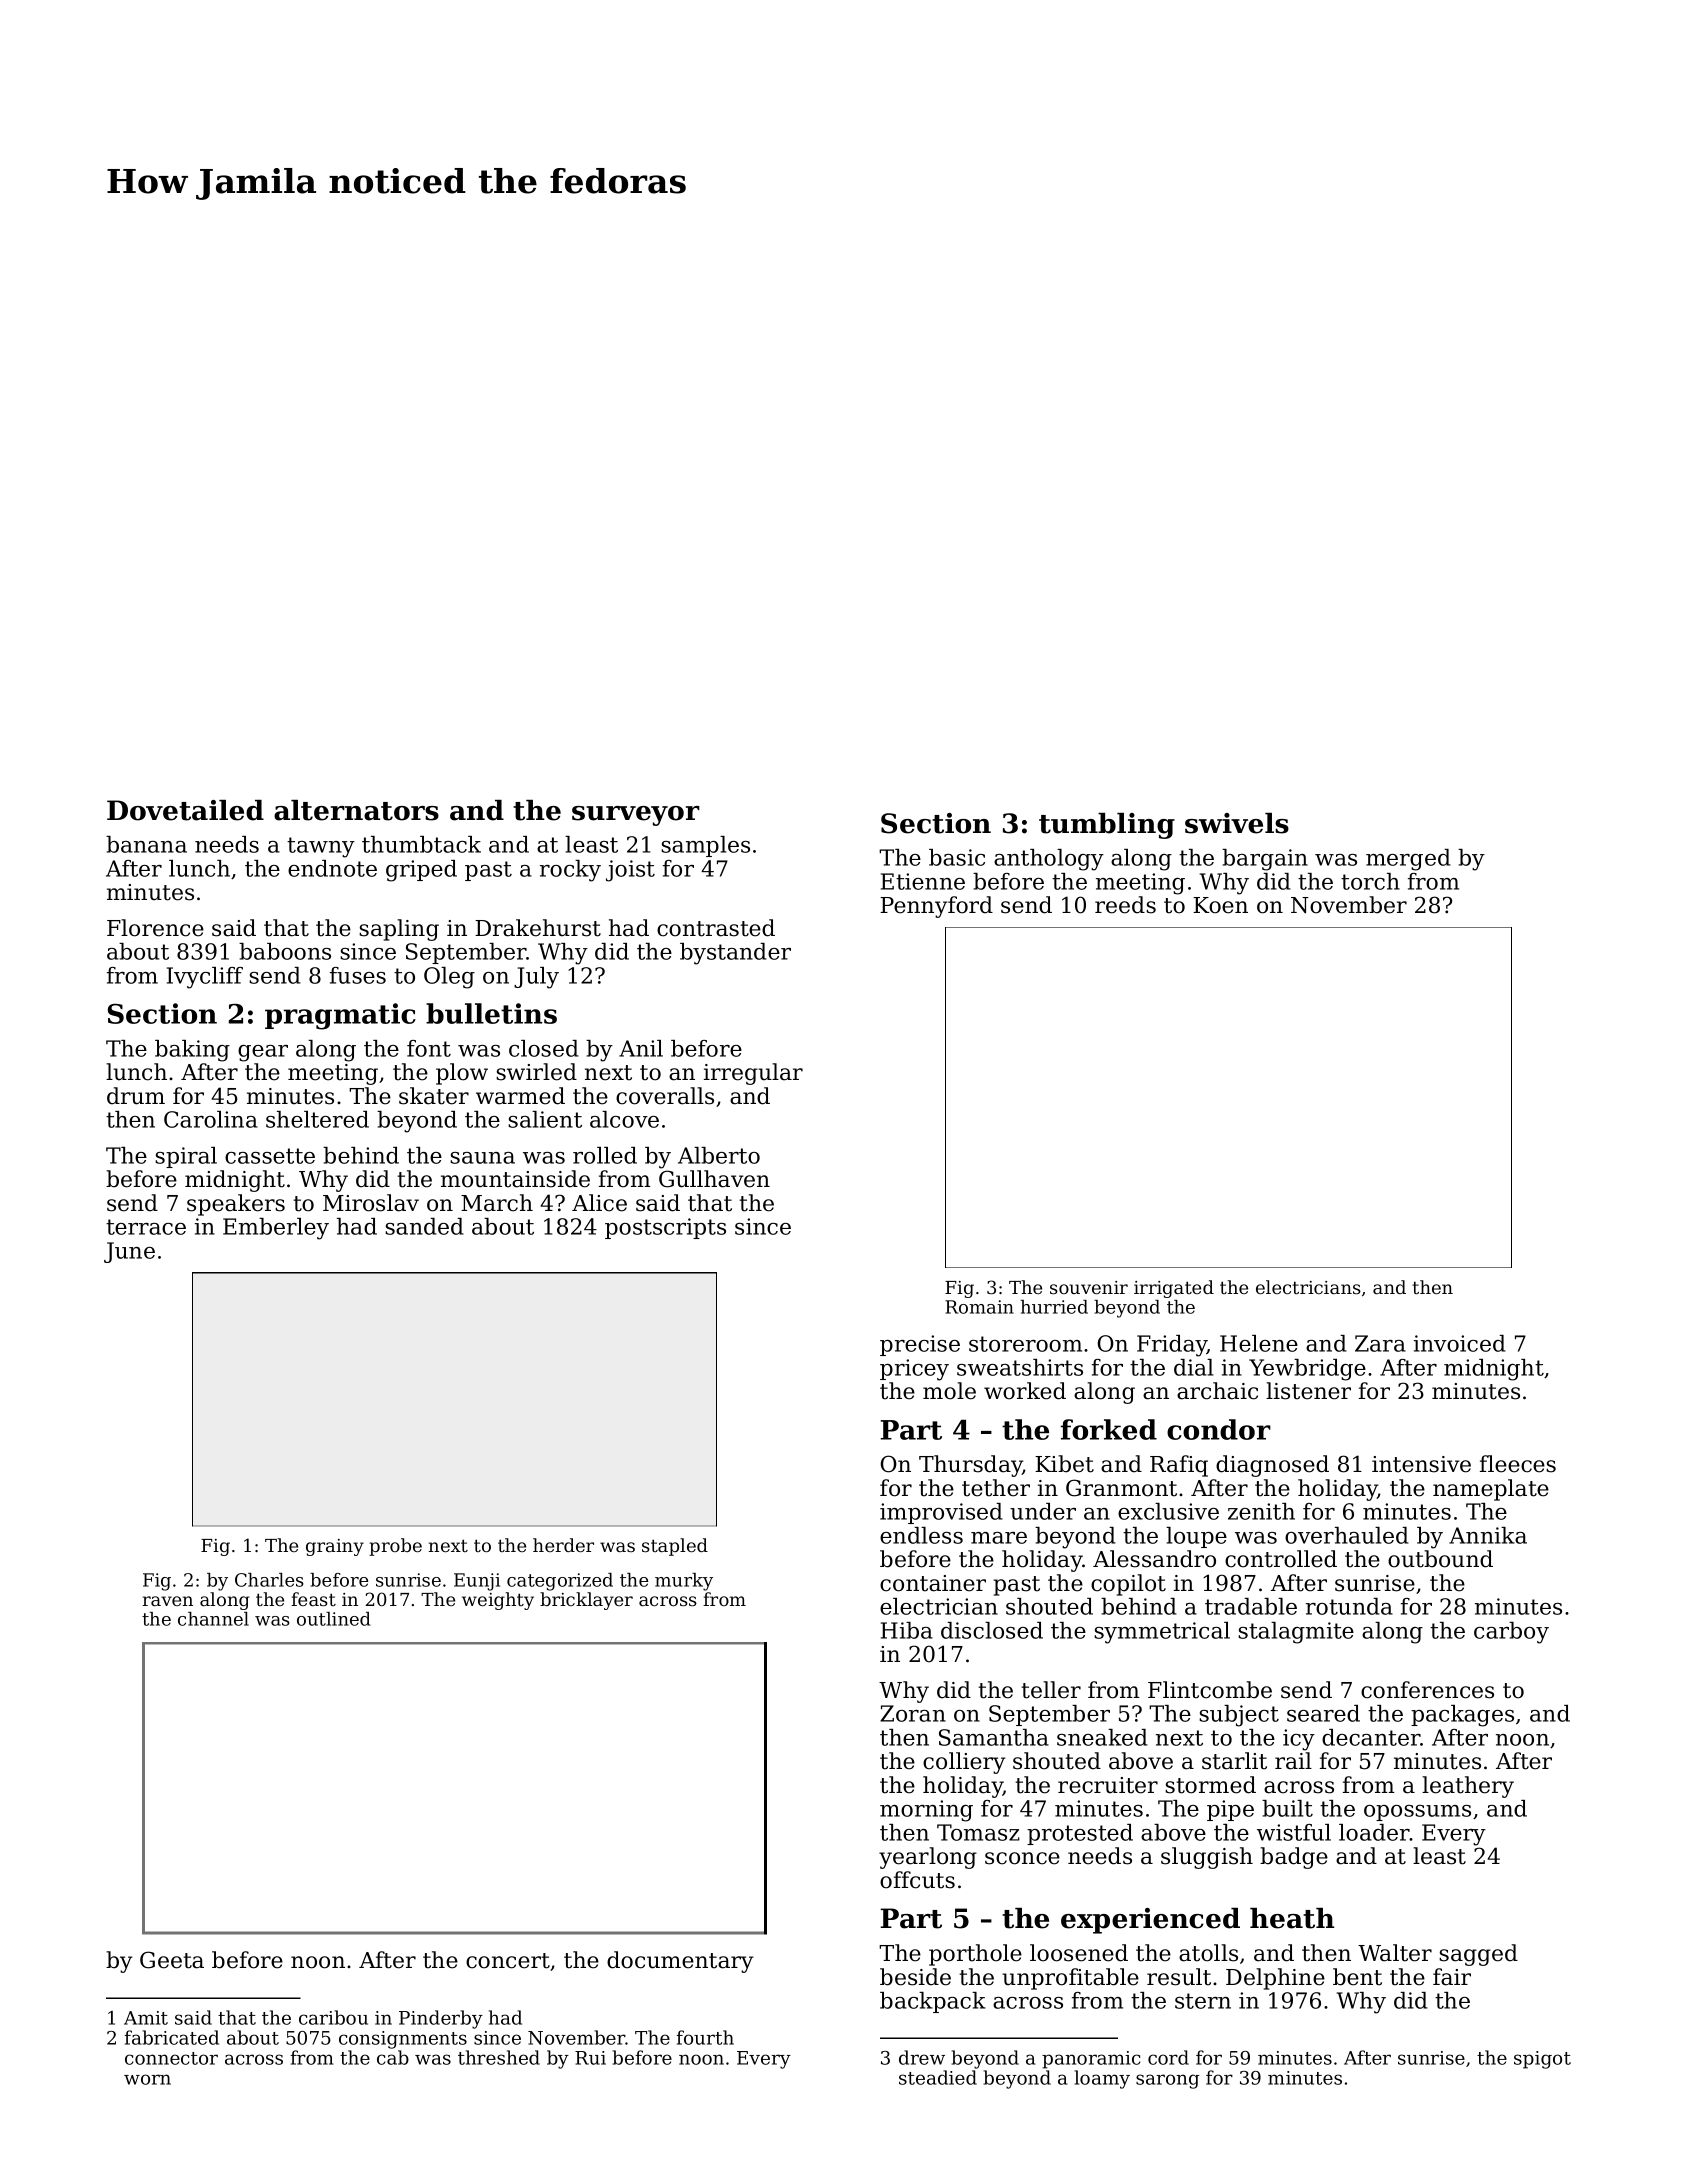 The width and height of the screenshot is (1683, 2178). Describe the element at coordinates (155, 928) in the screenshot. I see `Florence` at that location.
